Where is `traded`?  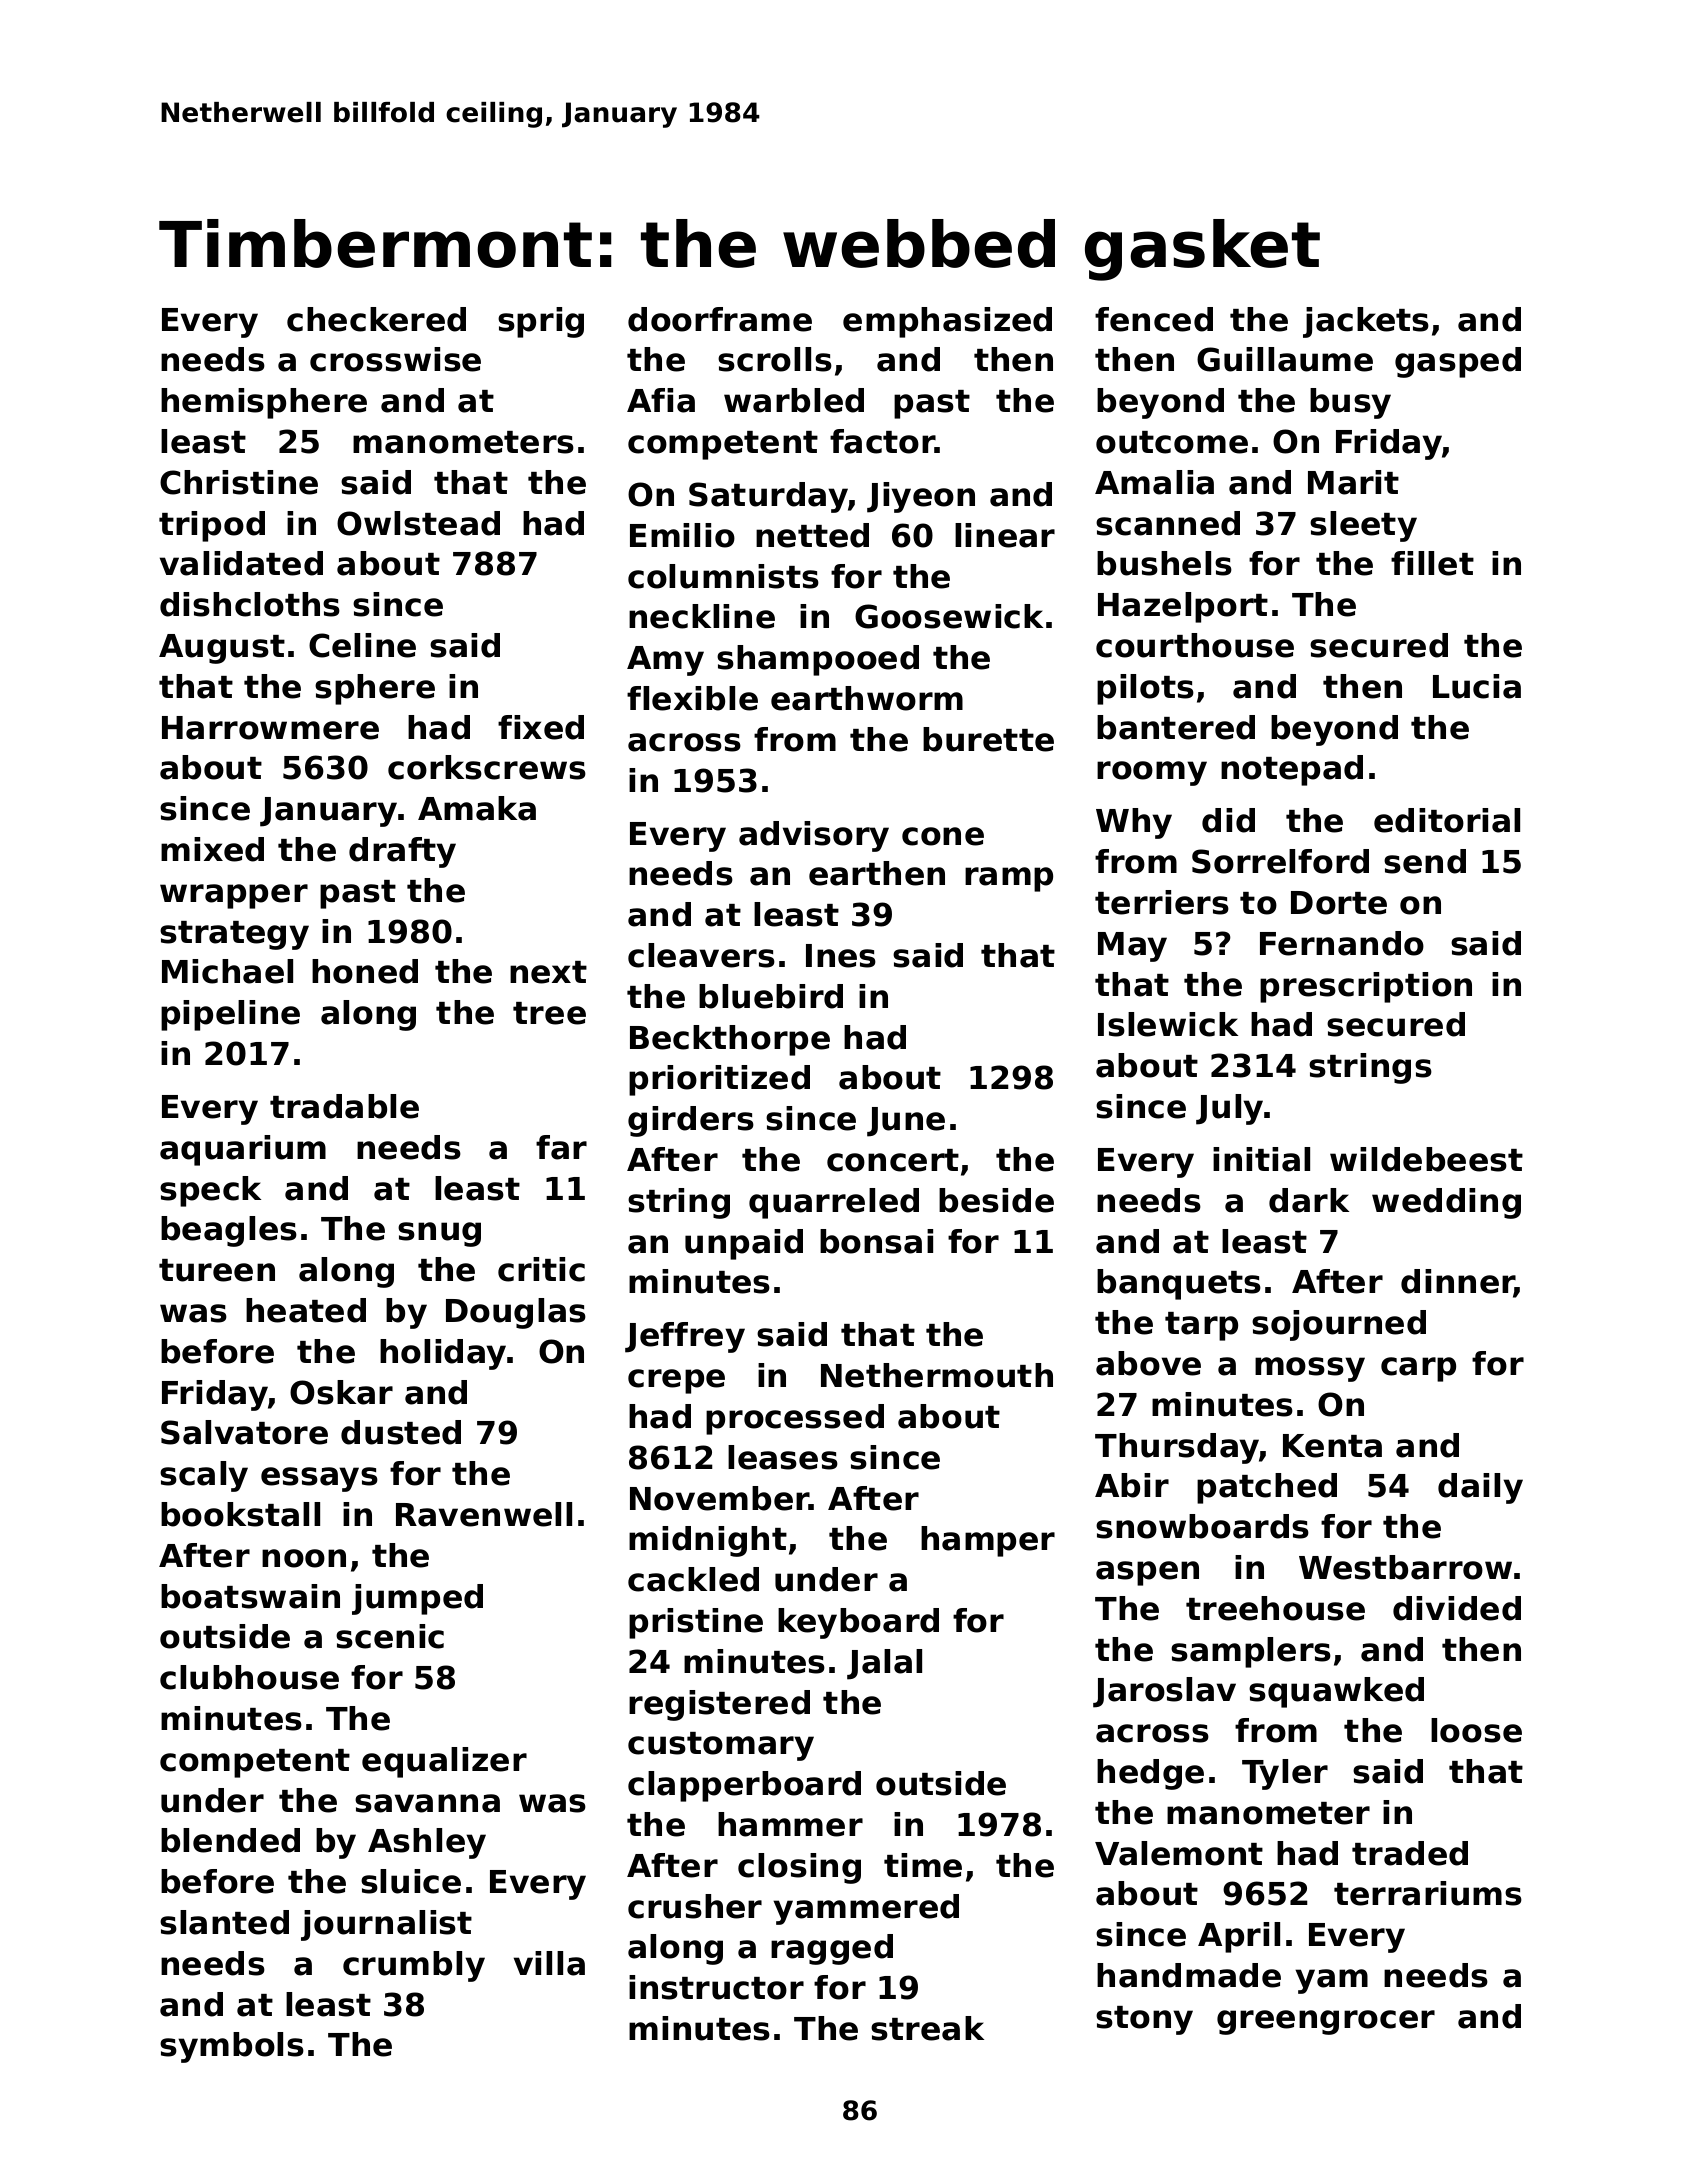
traded is located at coordinates (1410, 1853).
